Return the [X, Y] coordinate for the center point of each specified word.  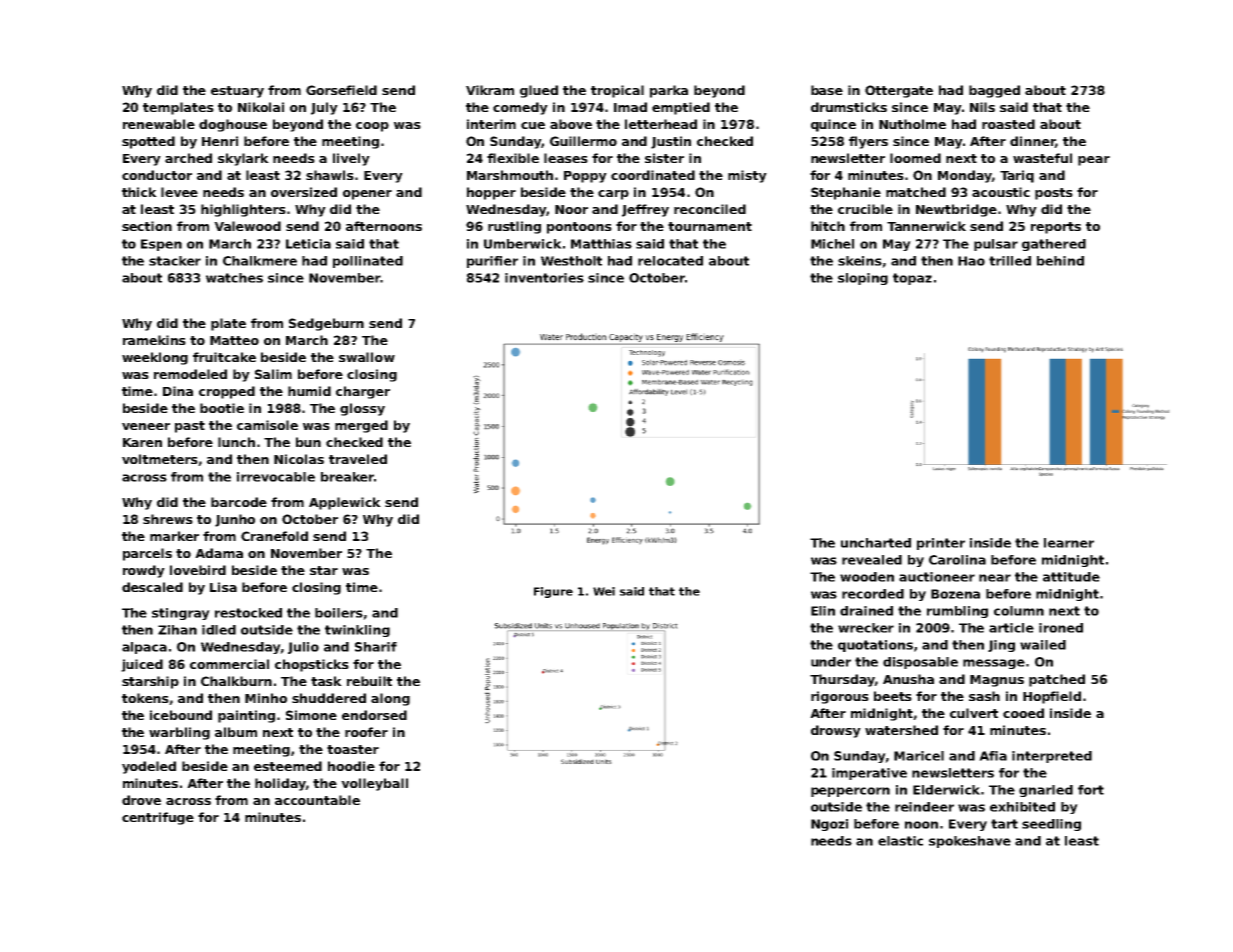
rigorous [840, 697]
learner [1069, 543]
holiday [280, 784]
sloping [863, 279]
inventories [544, 278]
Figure [553, 592]
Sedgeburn [326, 324]
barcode [239, 502]
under [831, 662]
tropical [617, 91]
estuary [237, 92]
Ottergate [899, 91]
